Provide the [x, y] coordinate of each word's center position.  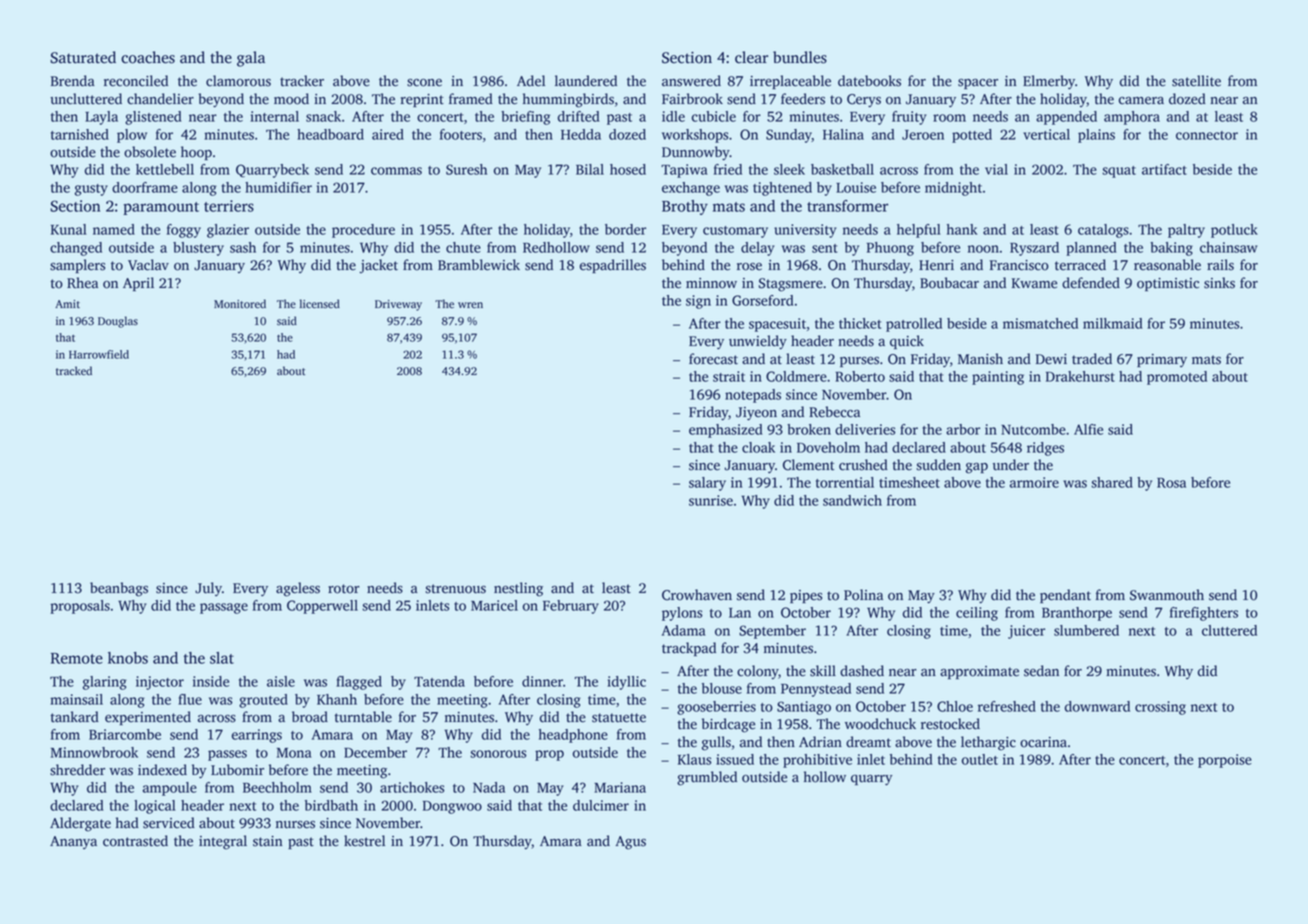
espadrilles [613, 266]
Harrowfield [99, 354]
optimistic [1168, 284]
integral [223, 842]
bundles [800, 57]
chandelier [160, 99]
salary [707, 484]
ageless [298, 589]
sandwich [852, 500]
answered [691, 81]
